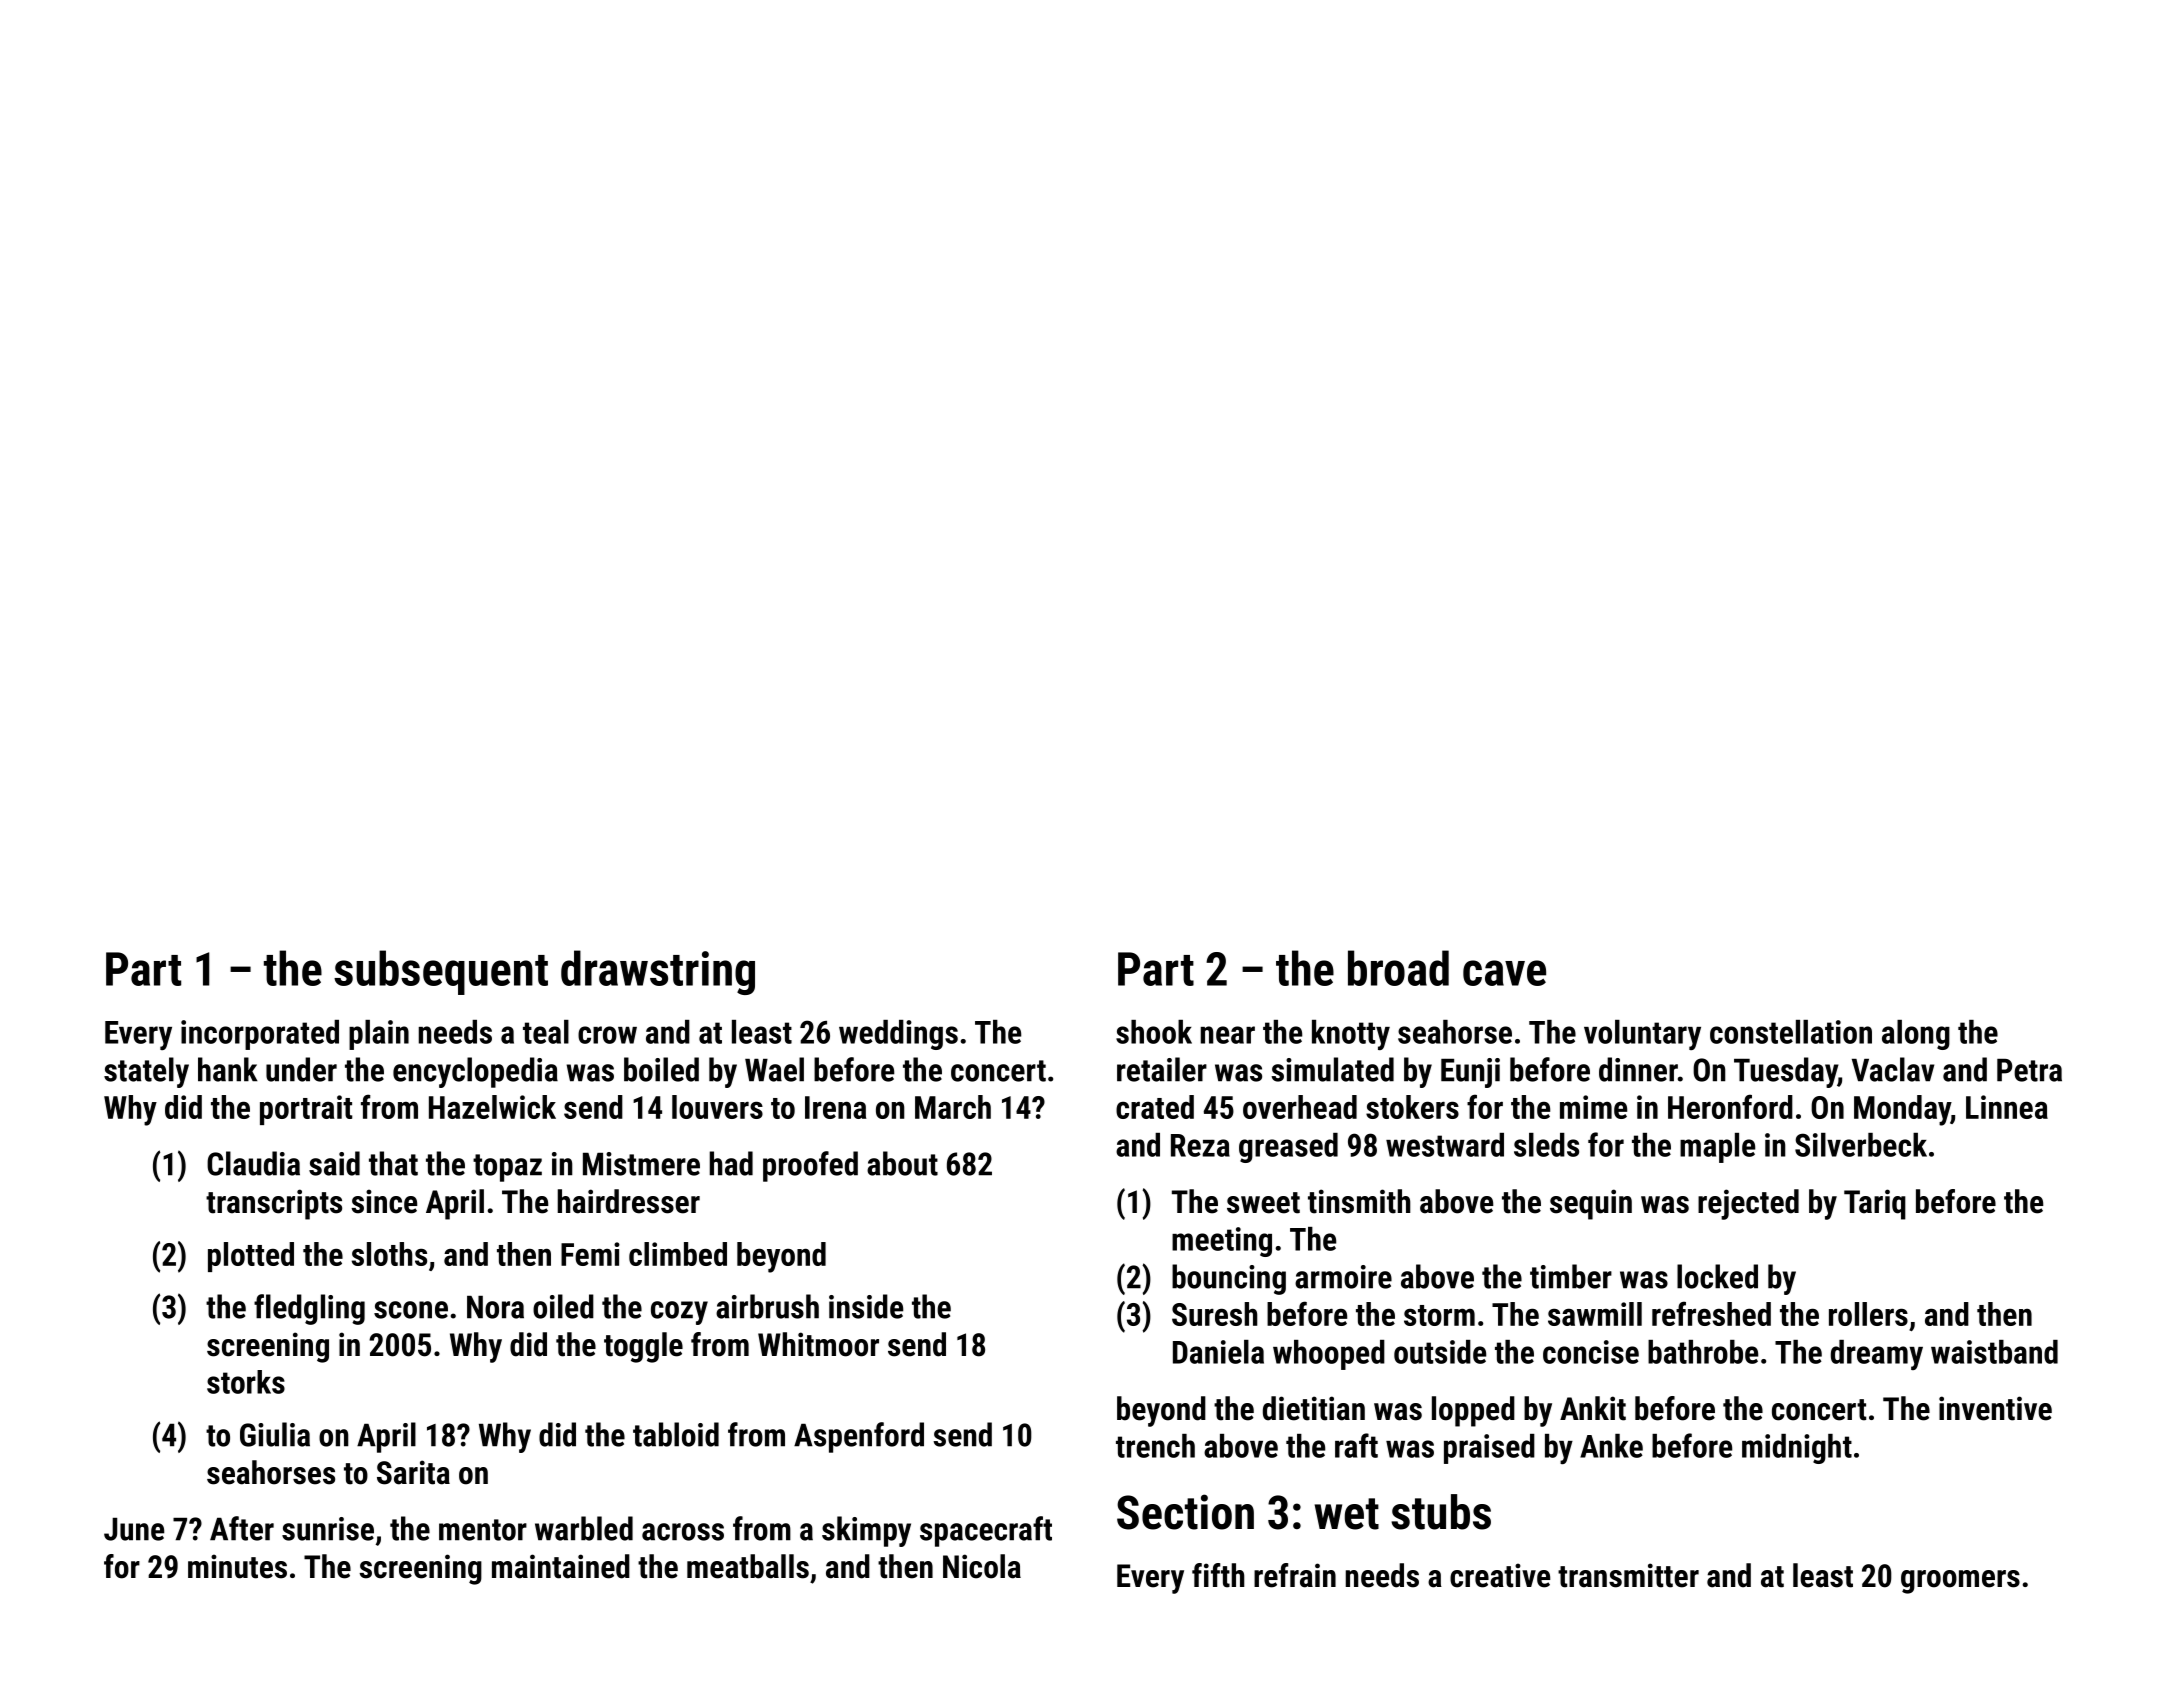  Describe the element at coordinates (1218, 1575) in the screenshot. I see `fifth` at that location.
